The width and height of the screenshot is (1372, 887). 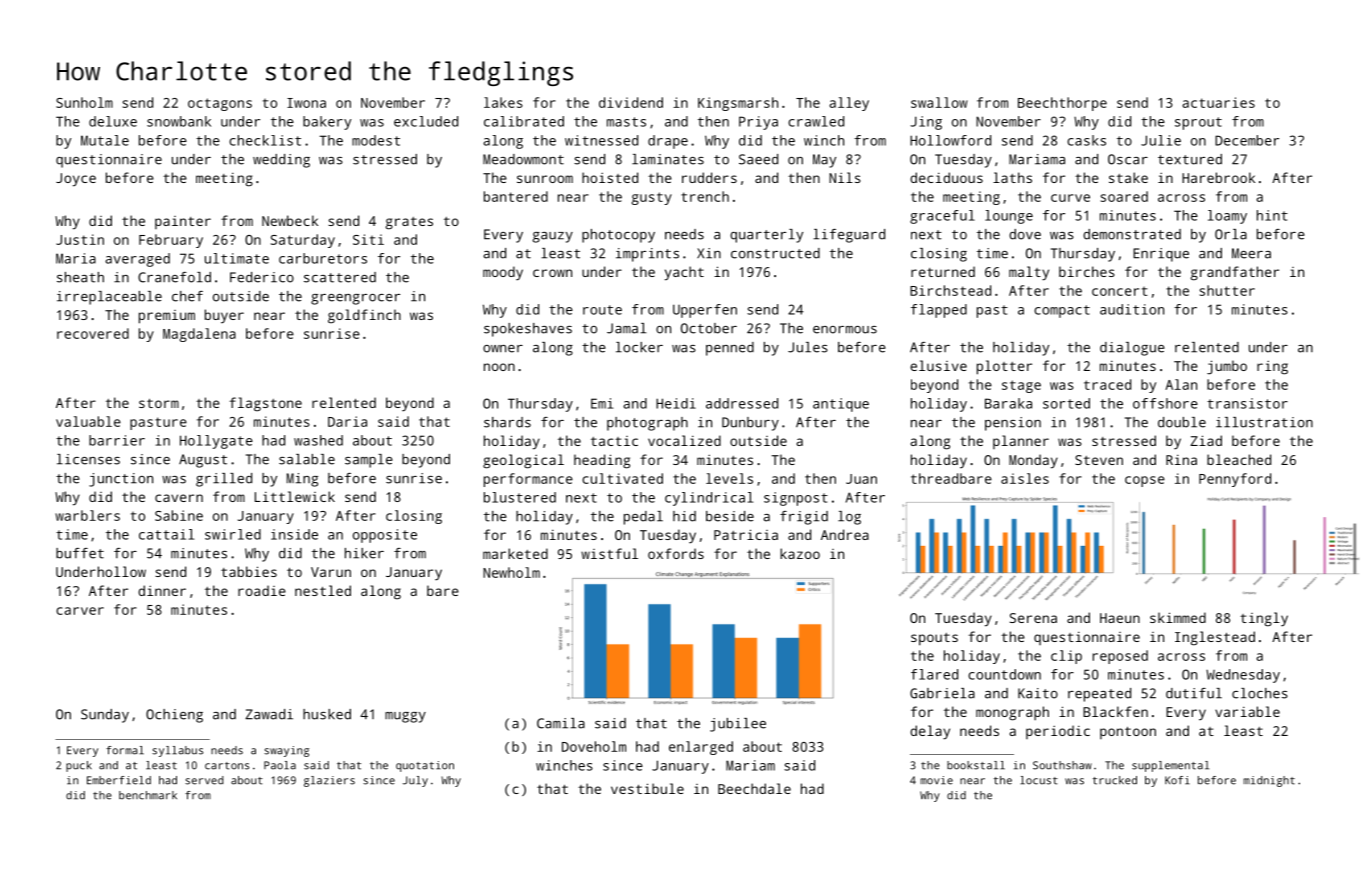 What do you see at coordinates (1272, 215) in the screenshot?
I see `hint` at bounding box center [1272, 215].
